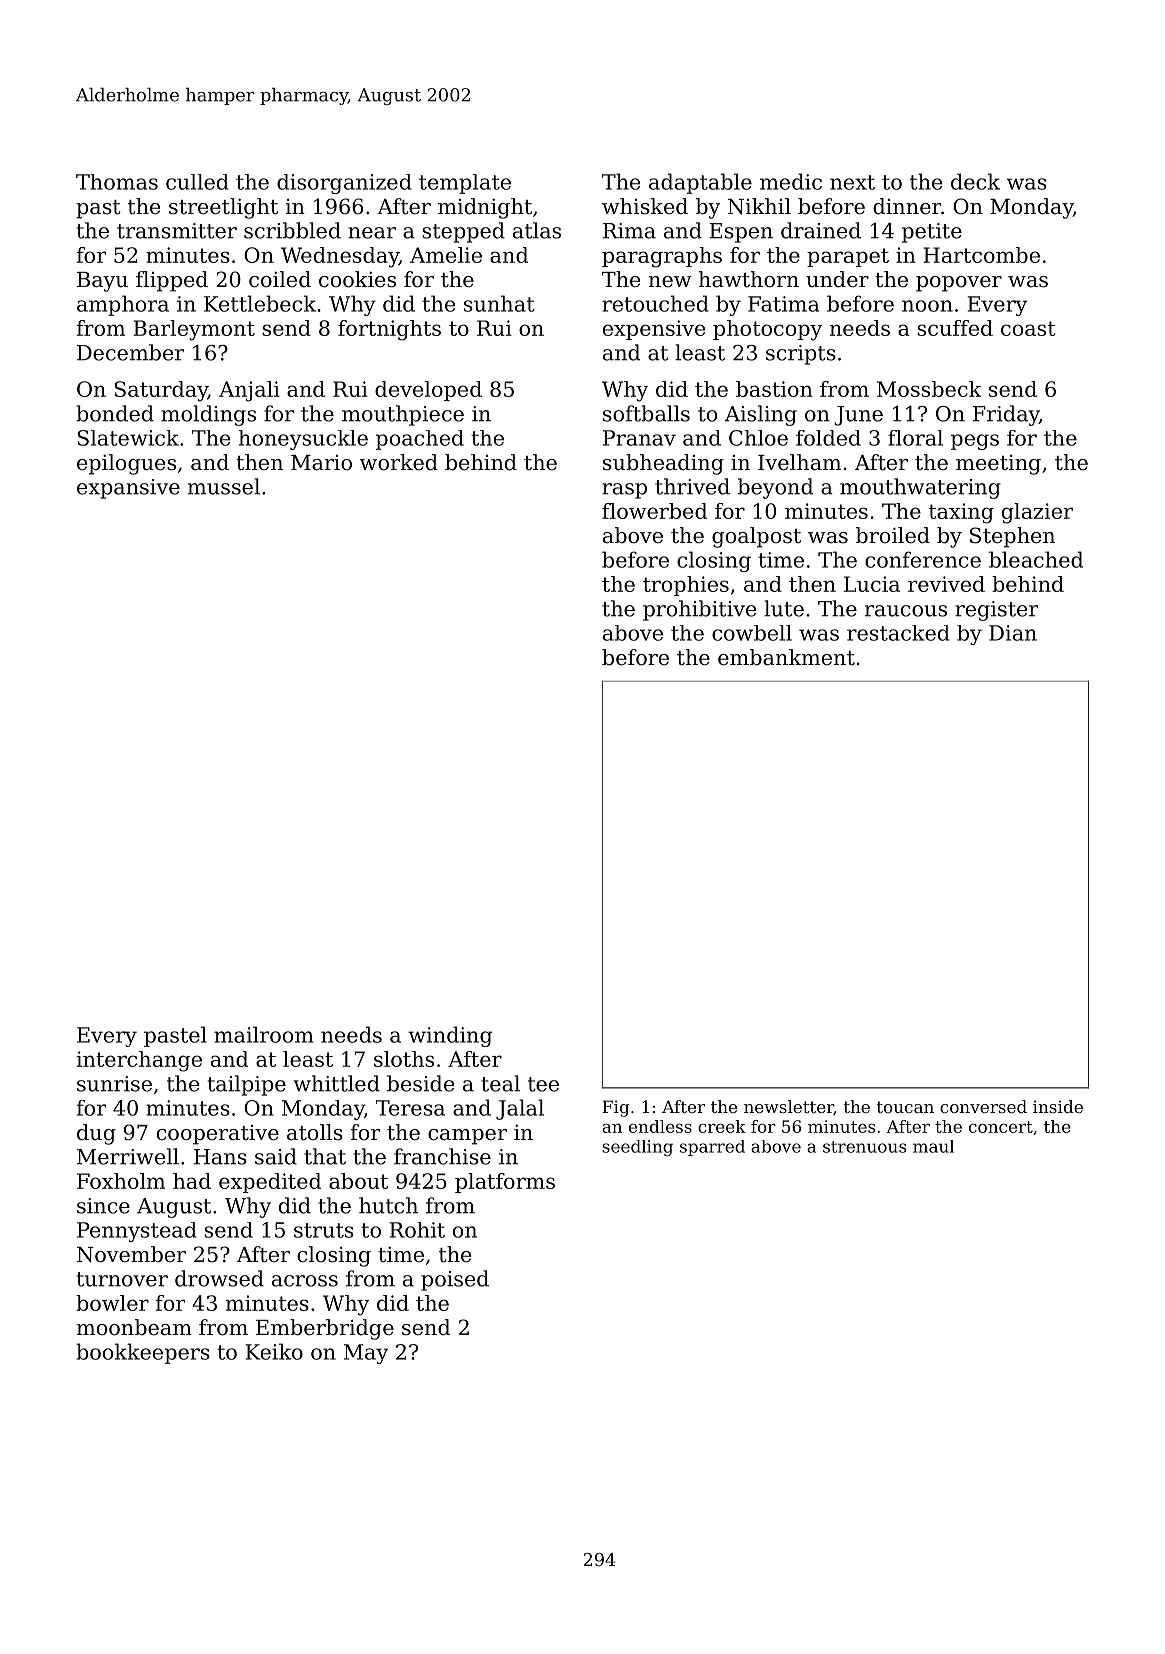 This screenshot has width=1165, height=1654. I want to click on prohibitive, so click(699, 610).
